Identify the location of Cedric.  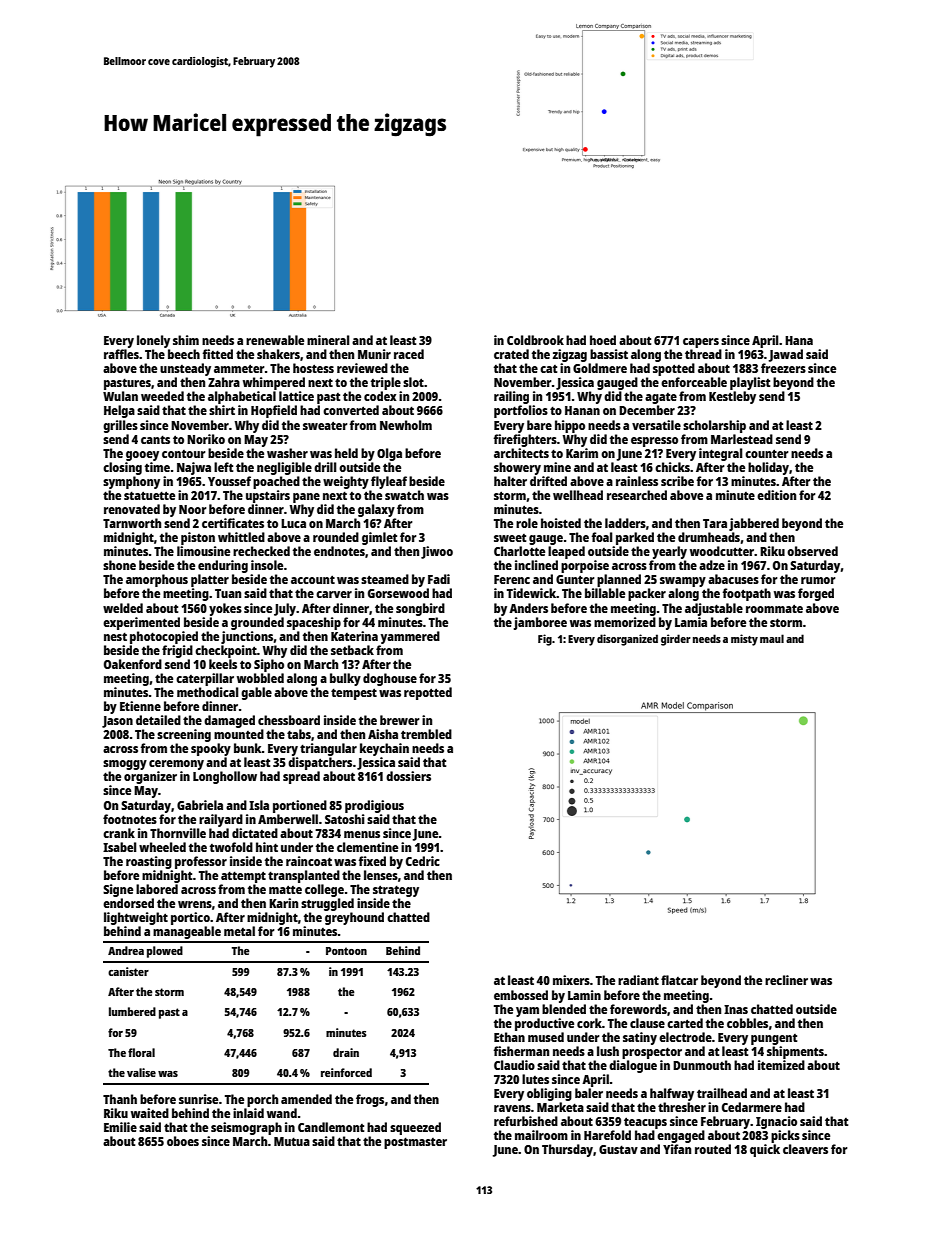
(423, 861).
